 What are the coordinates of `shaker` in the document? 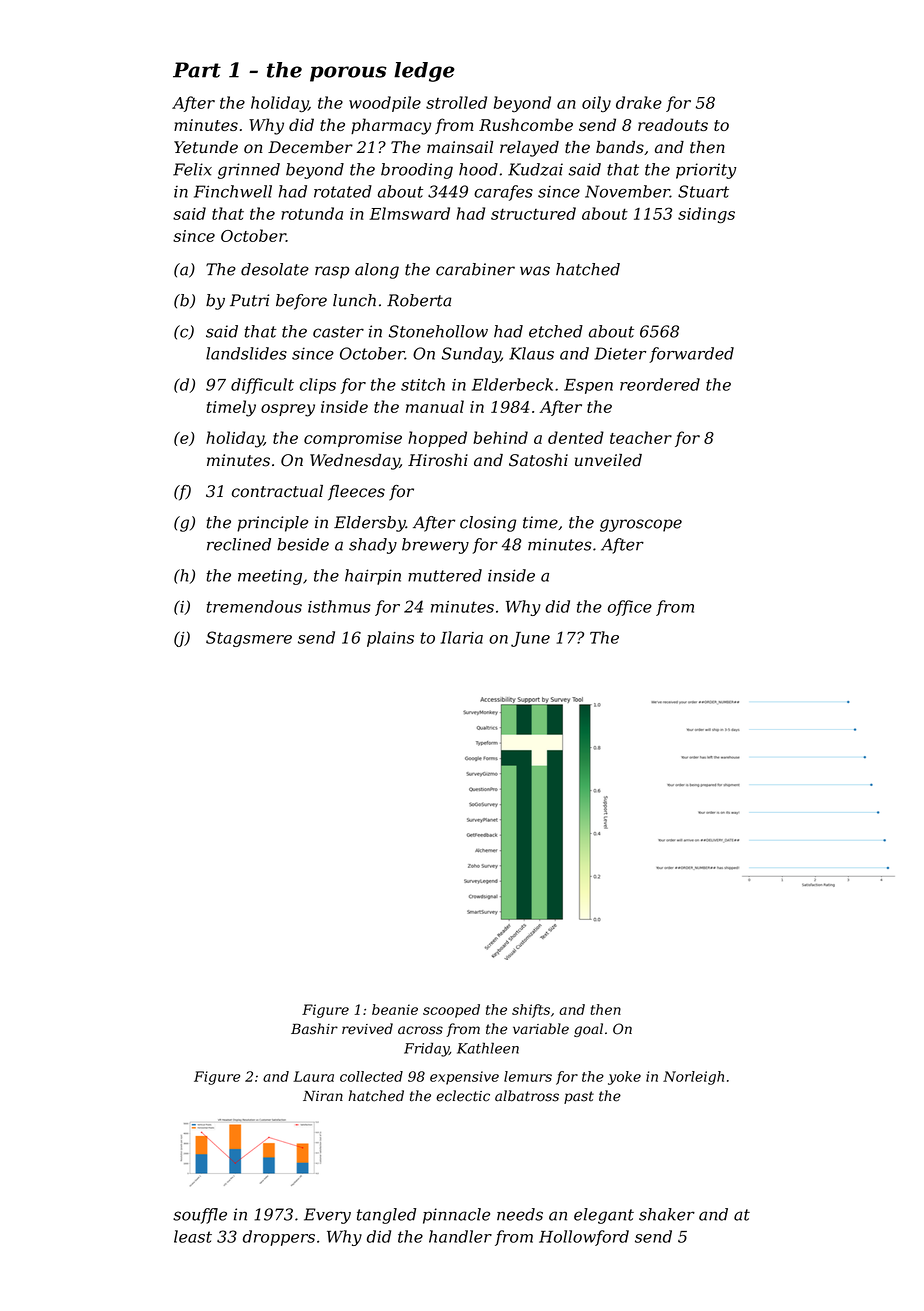 It's located at (667, 1214).
